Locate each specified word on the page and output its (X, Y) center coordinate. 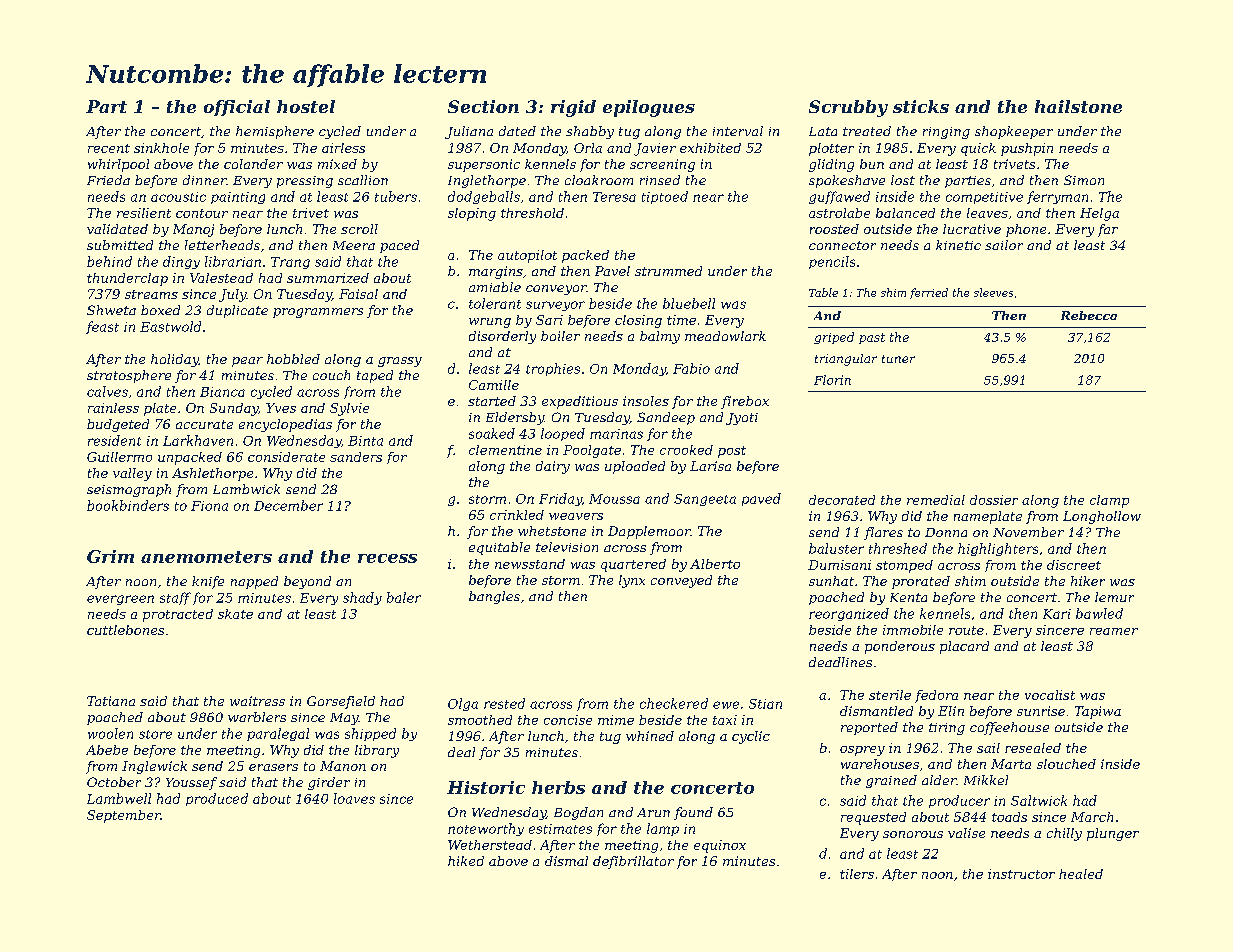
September (124, 816)
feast (102, 327)
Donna (946, 532)
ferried (929, 293)
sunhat (831, 581)
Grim (110, 556)
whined (650, 736)
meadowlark (725, 336)
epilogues (649, 108)
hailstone (1078, 106)
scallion (363, 180)
